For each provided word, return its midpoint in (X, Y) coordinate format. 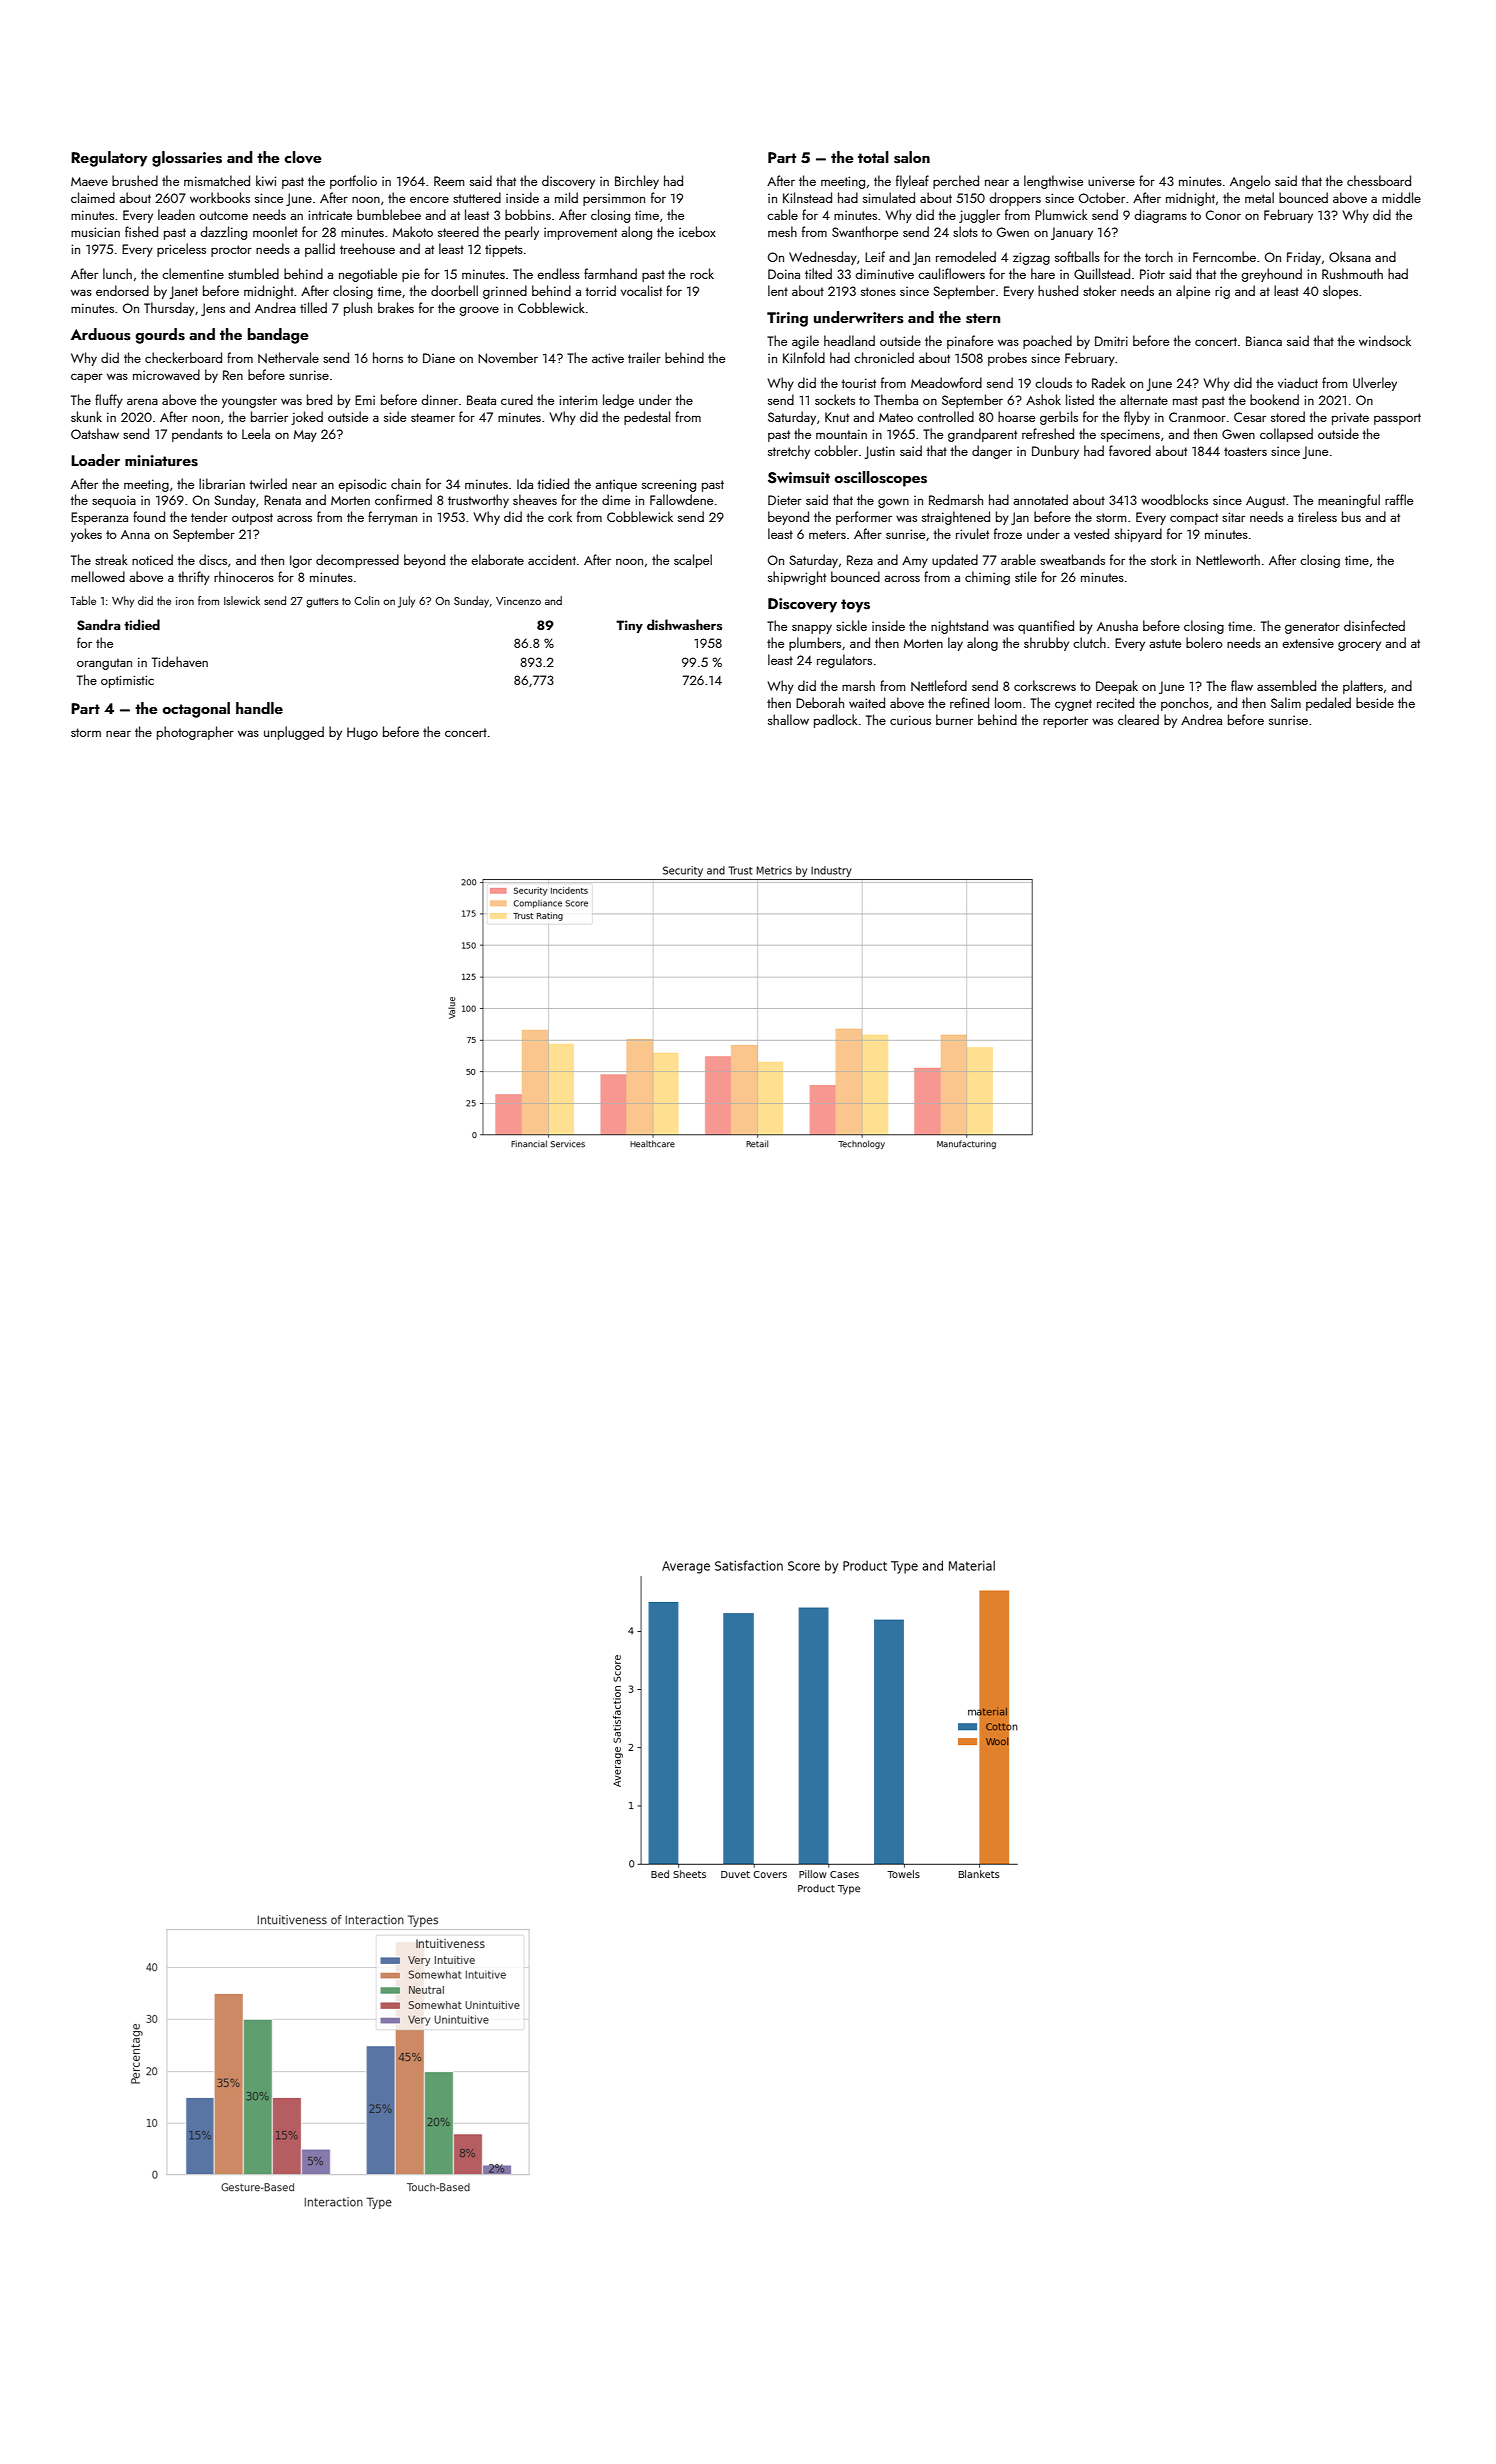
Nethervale (288, 358)
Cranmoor (1197, 417)
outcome (223, 215)
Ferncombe (1224, 256)
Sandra (98, 625)
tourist (858, 383)
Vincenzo (518, 601)
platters (1363, 687)
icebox (697, 231)
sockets (835, 399)
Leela (256, 433)
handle (259, 708)
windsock (1385, 340)
